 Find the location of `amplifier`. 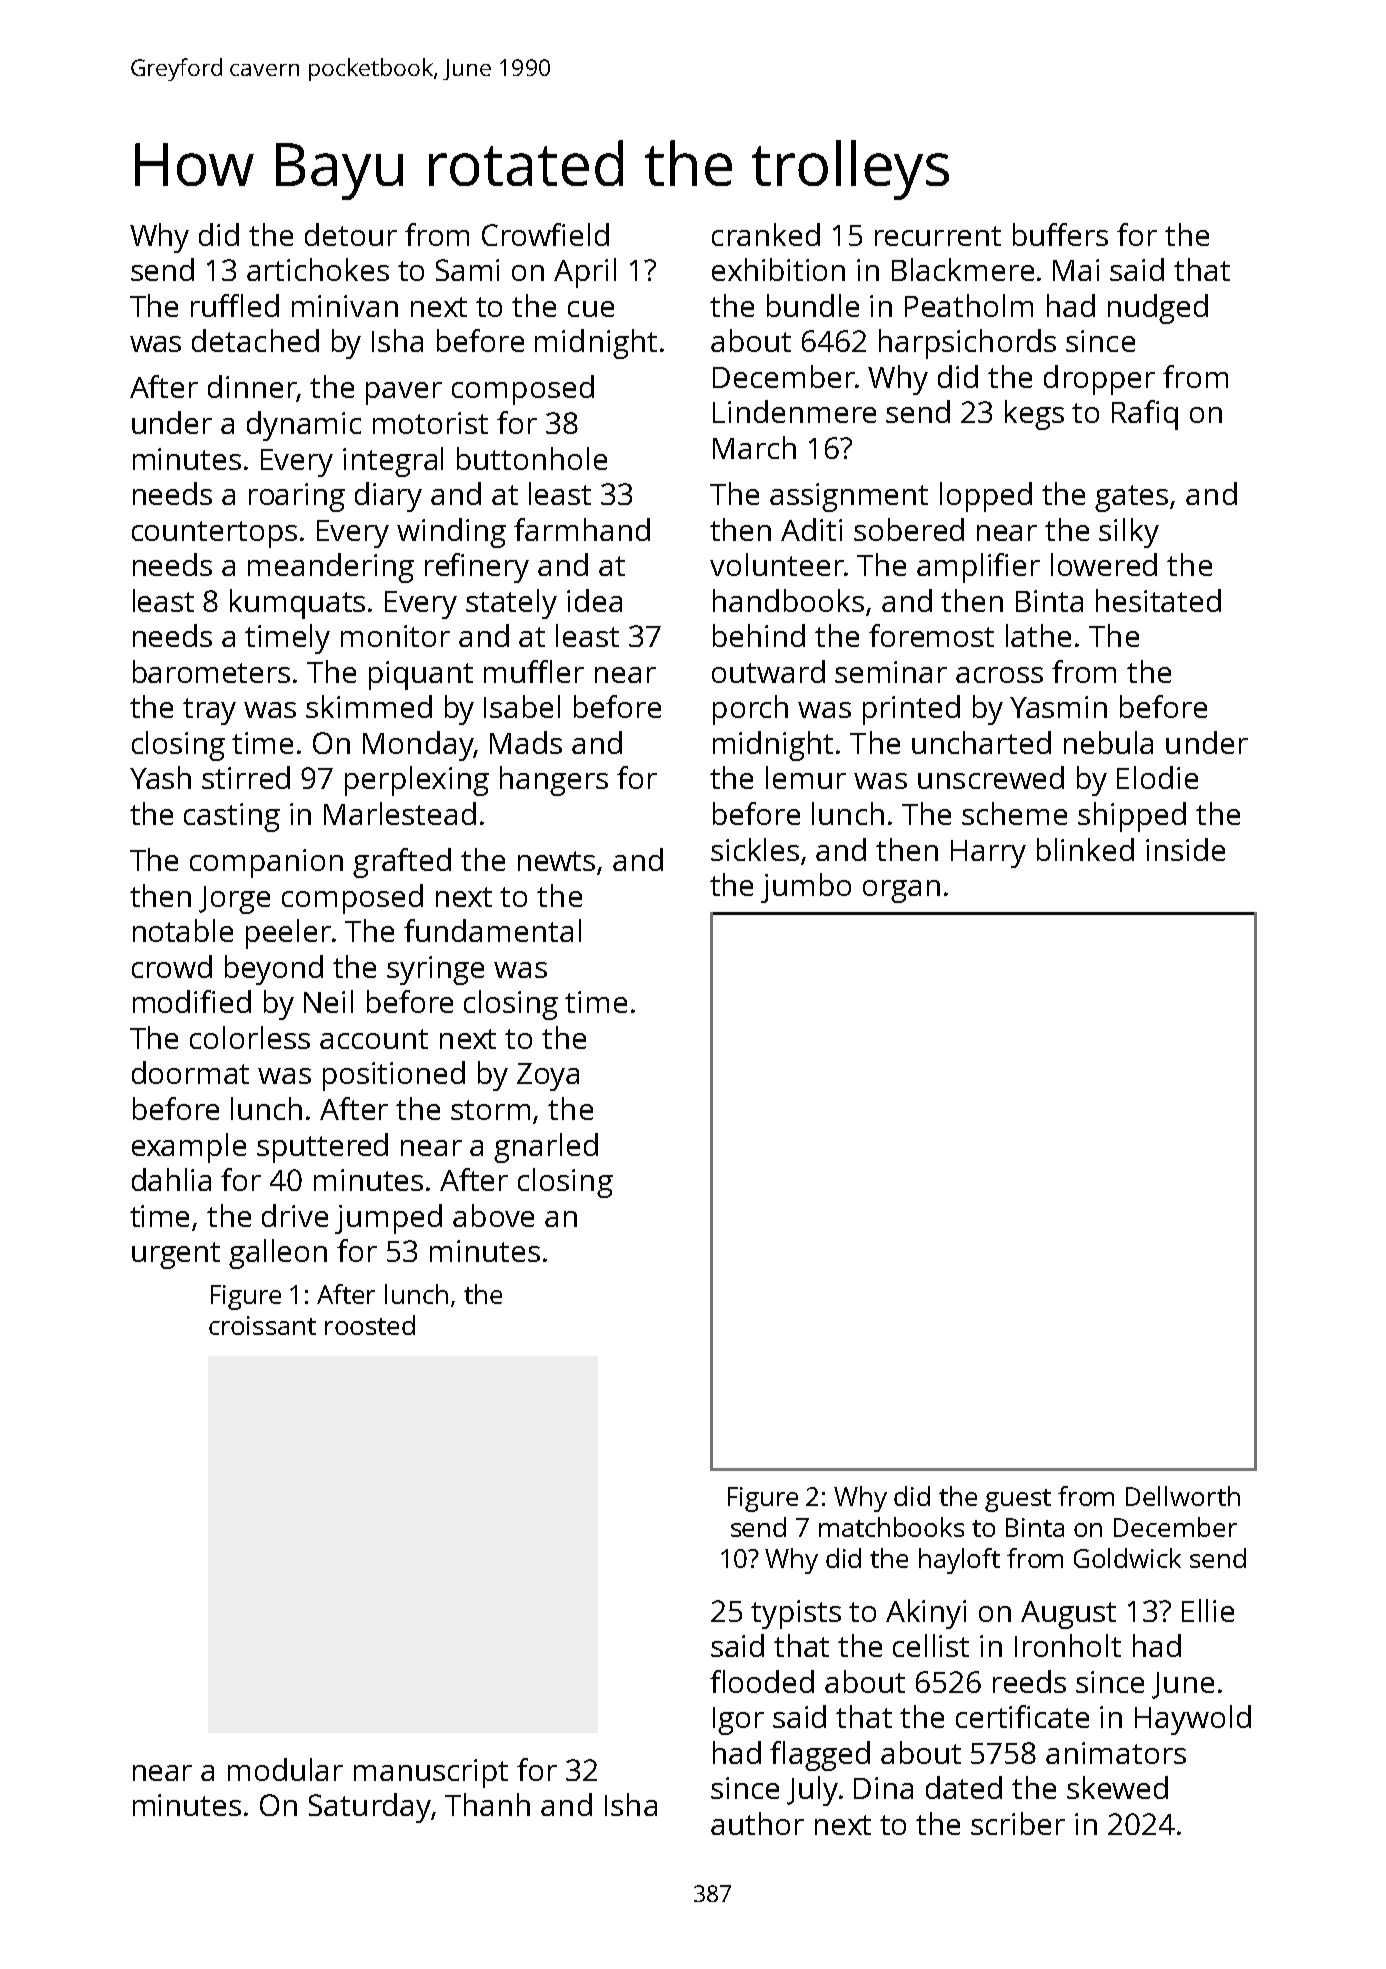

amplifier is located at coordinates (978, 568).
